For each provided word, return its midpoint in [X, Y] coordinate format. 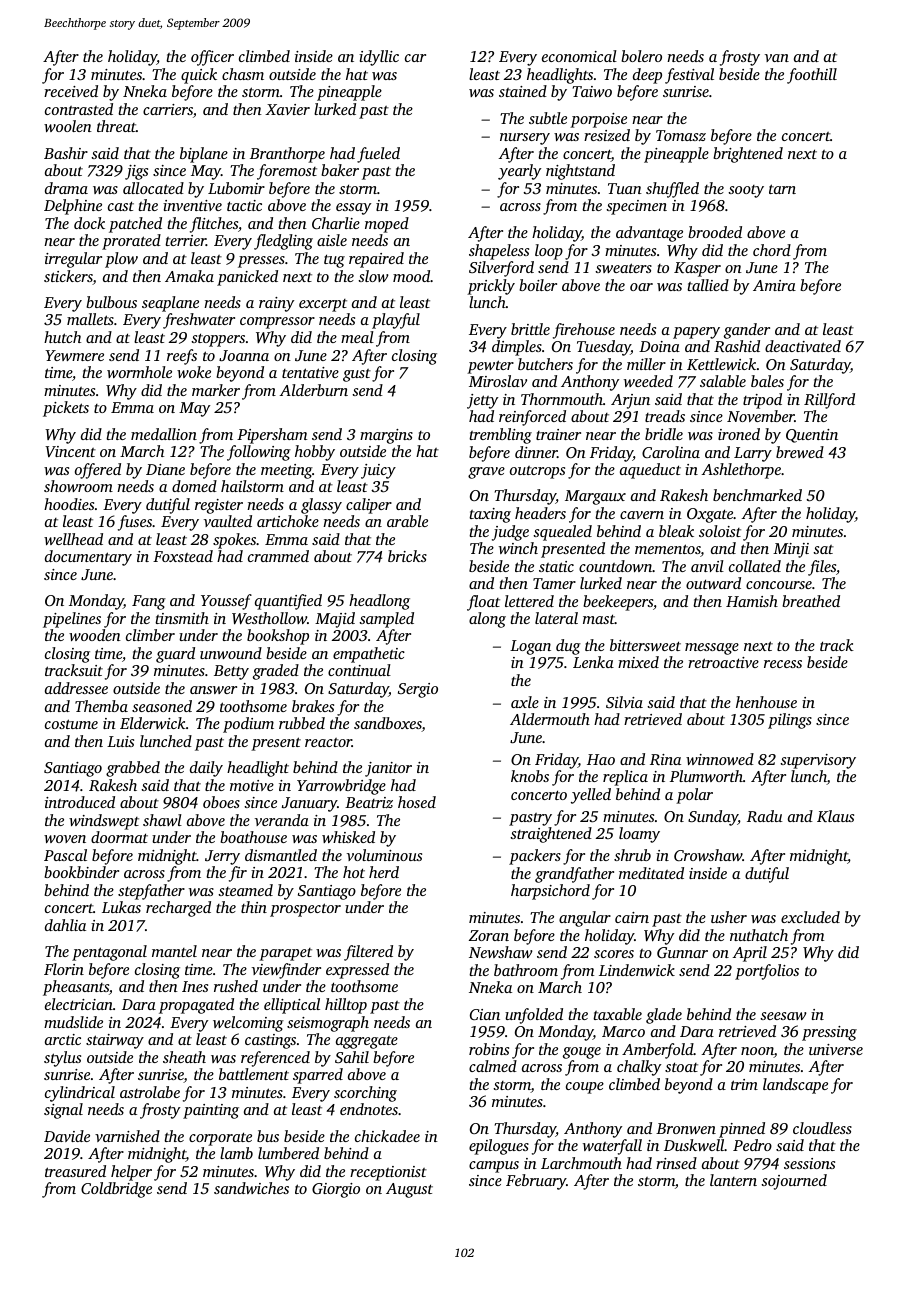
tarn [782, 189]
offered [98, 471]
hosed [417, 802]
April [750, 954]
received [71, 91]
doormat [119, 837]
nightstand [580, 172]
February [536, 1182]
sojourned [794, 1182]
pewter [490, 367]
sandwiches [251, 1188]
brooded [715, 232]
